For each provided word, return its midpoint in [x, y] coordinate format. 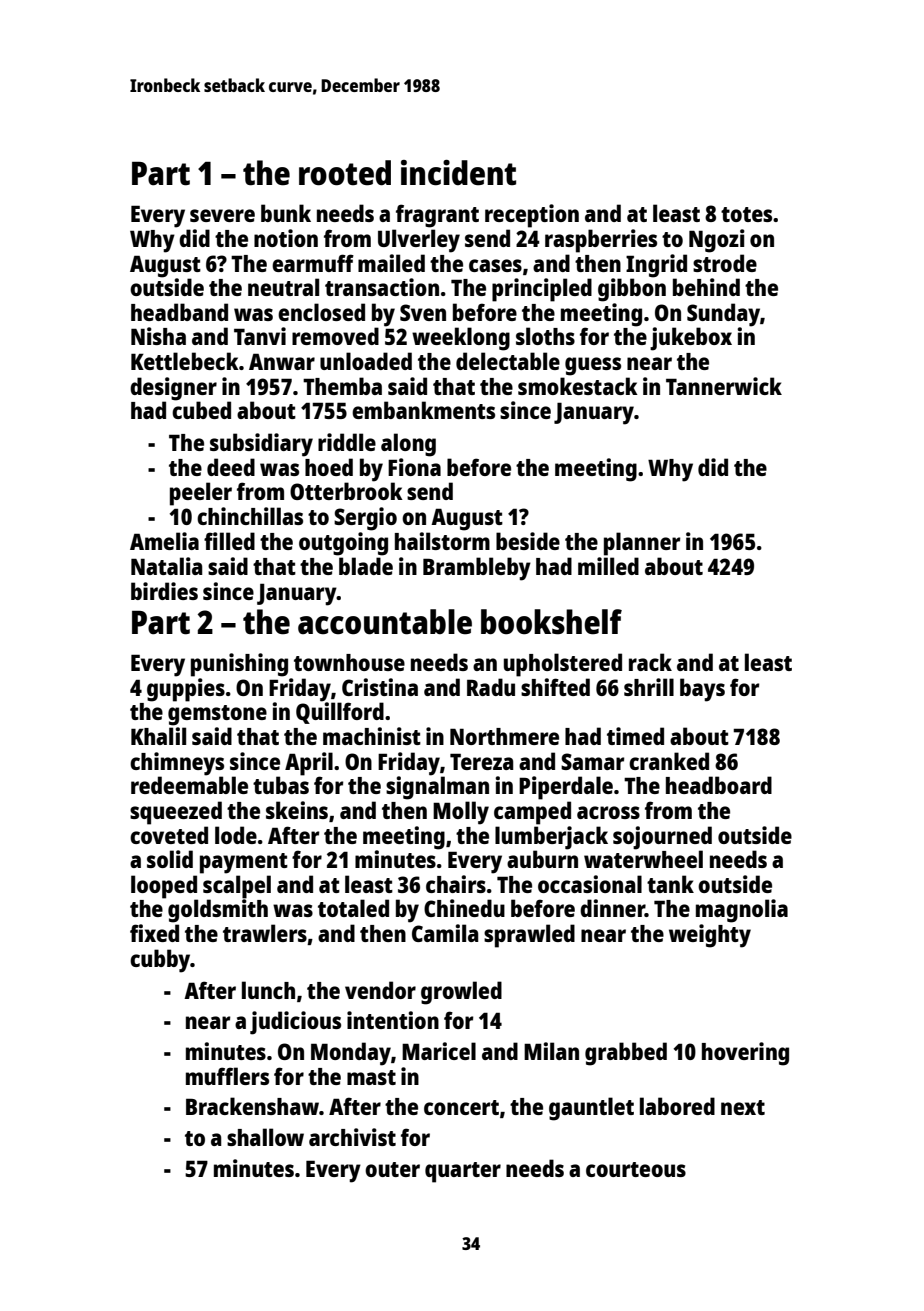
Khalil [158, 736]
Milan [551, 1051]
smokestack [578, 386]
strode [725, 263]
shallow [265, 1137]
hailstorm [442, 541]
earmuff [313, 263]
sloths [545, 336]
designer [173, 389]
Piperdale [566, 788]
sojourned [662, 838]
